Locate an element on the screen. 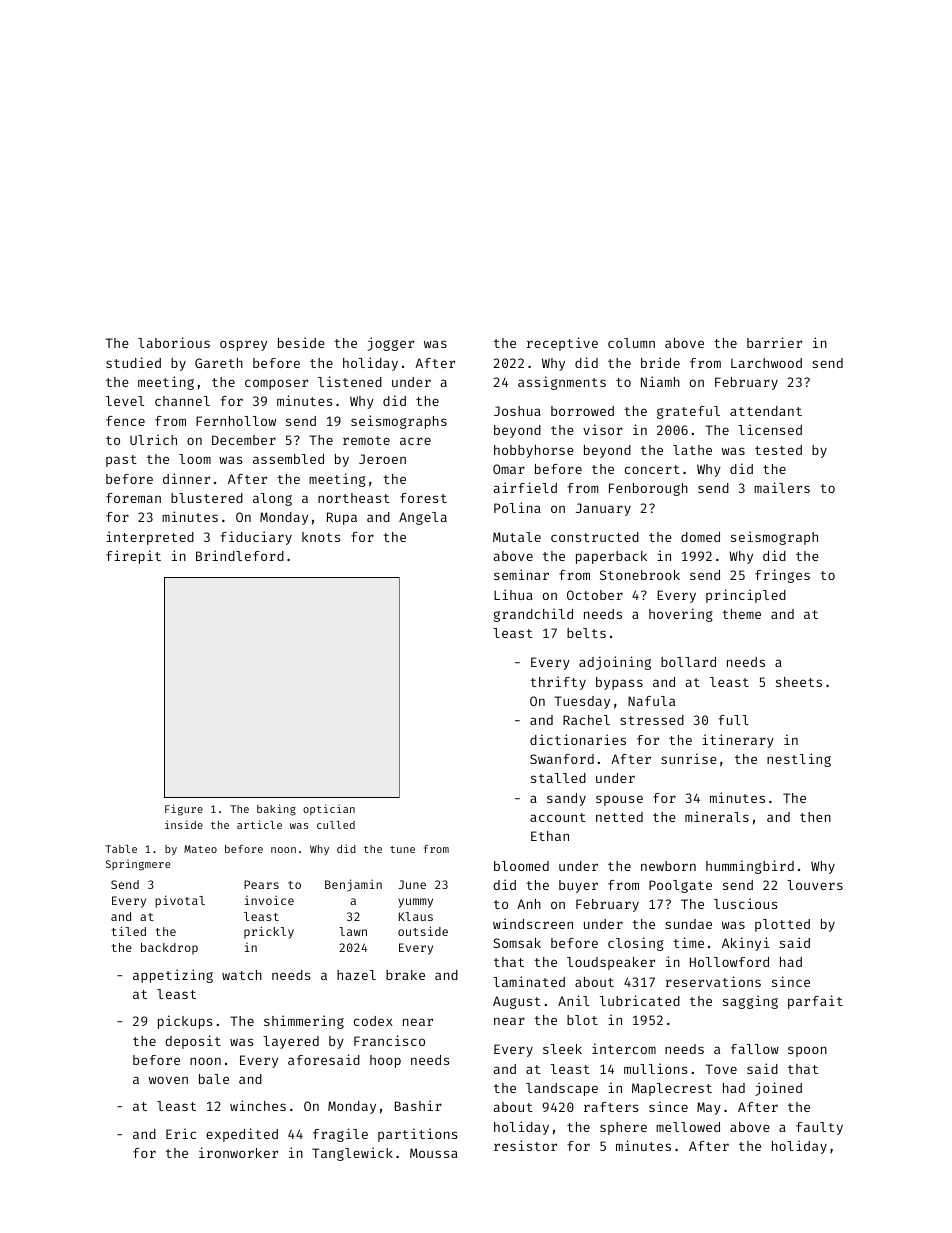  grandchild is located at coordinates (533, 615).
